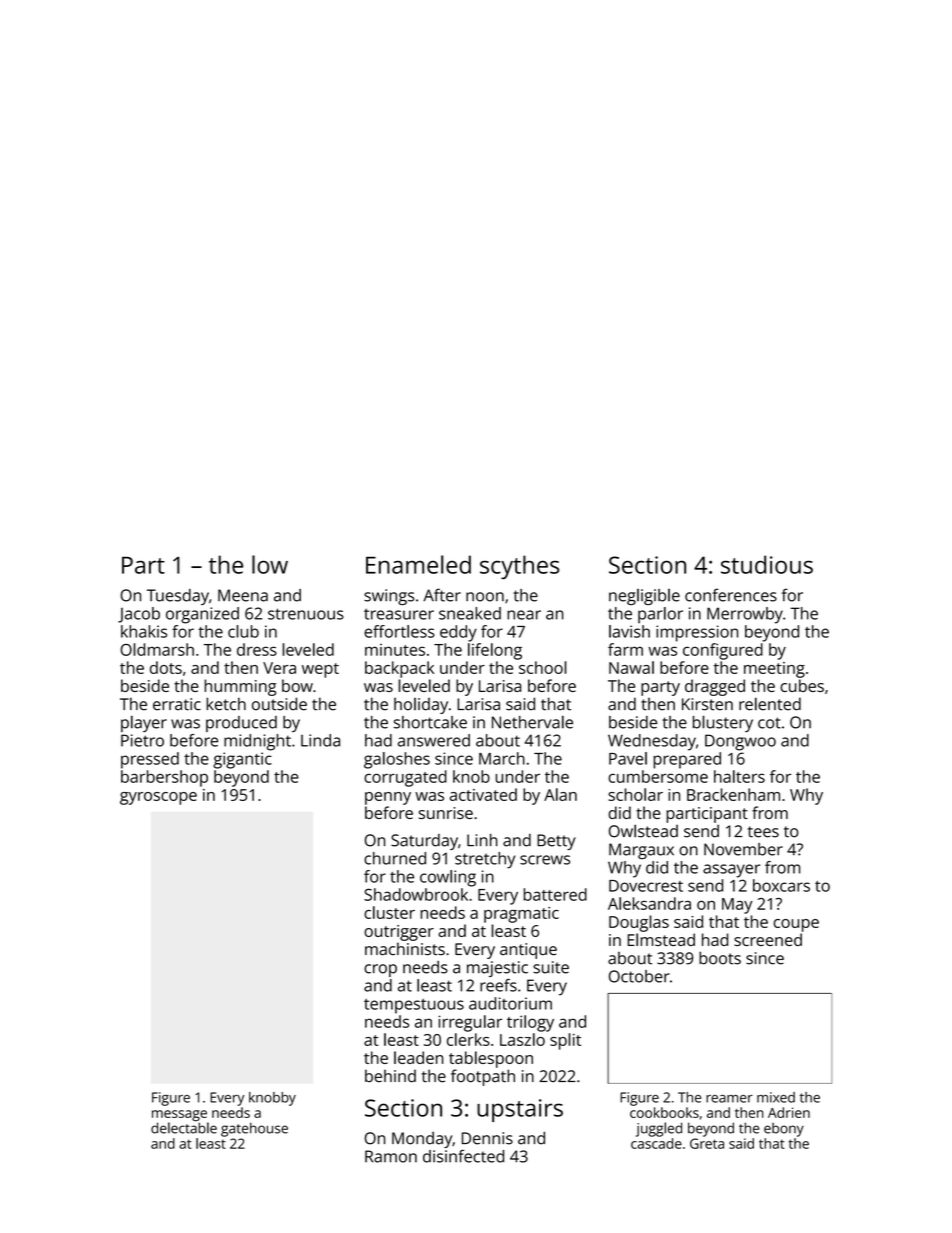 The width and height of the screenshot is (952, 1233). Describe the element at coordinates (380, 970) in the screenshot. I see `crop` at that location.
